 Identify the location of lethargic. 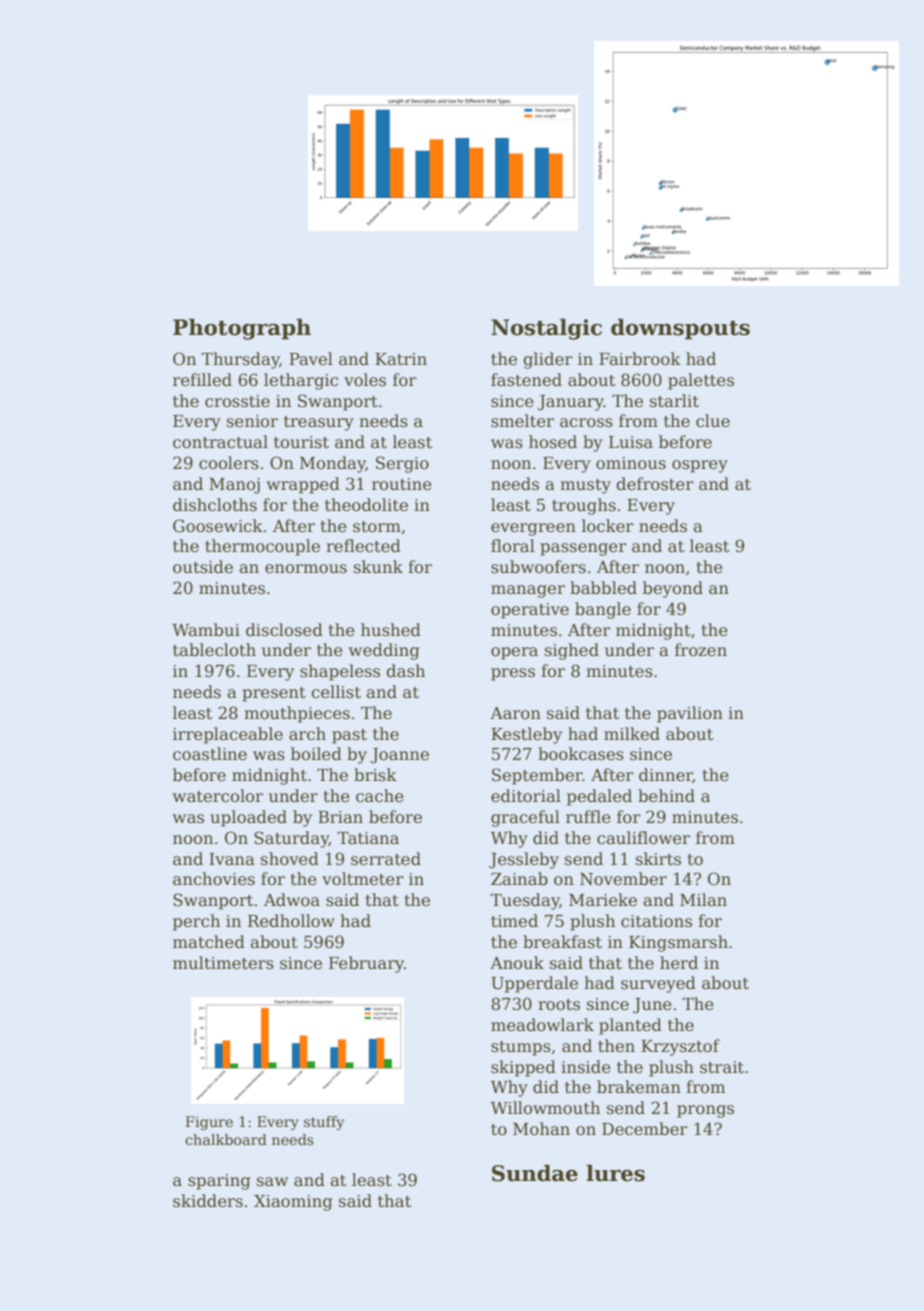
(301, 381).
